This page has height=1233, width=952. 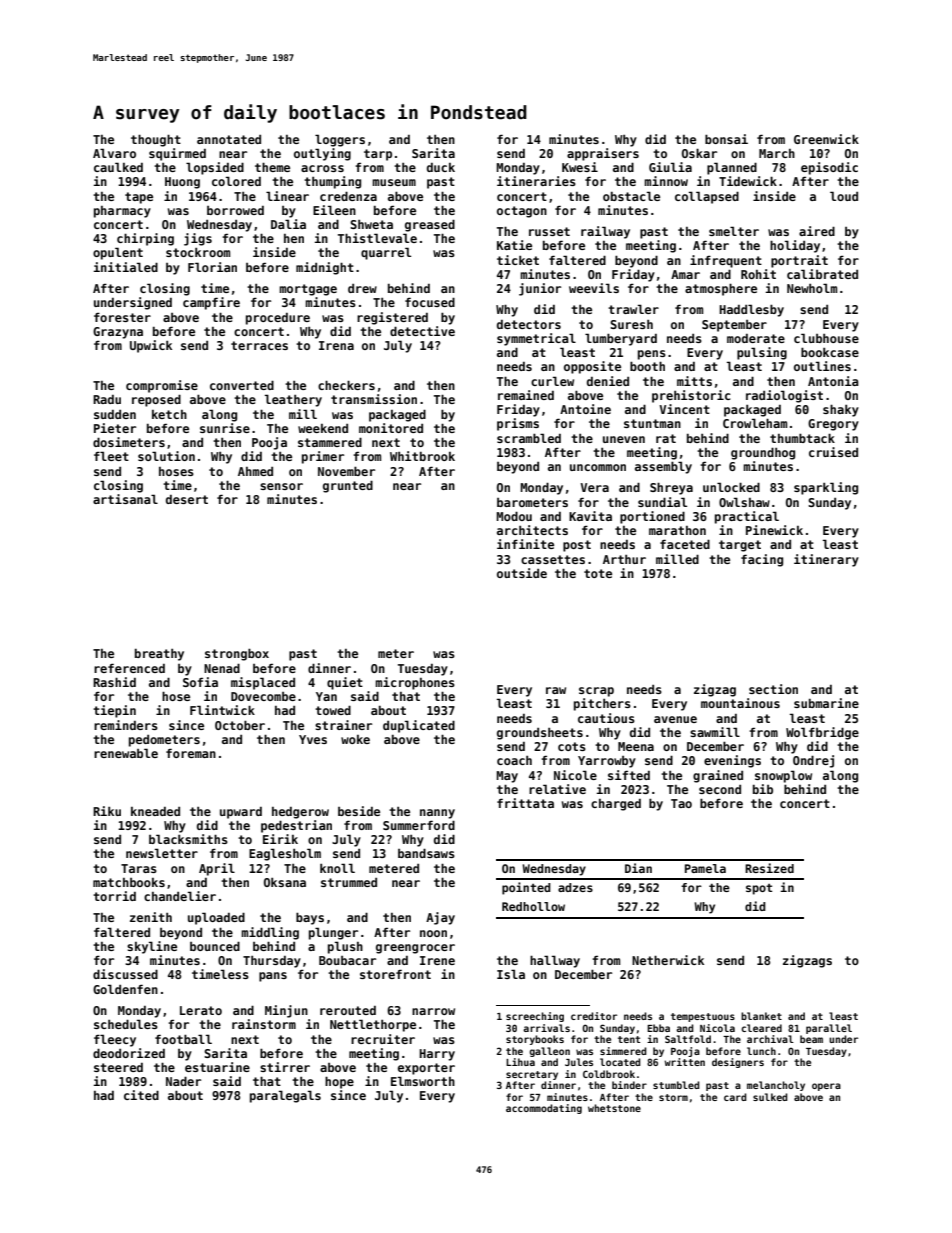 I want to click on Nader, so click(x=183, y=1081).
